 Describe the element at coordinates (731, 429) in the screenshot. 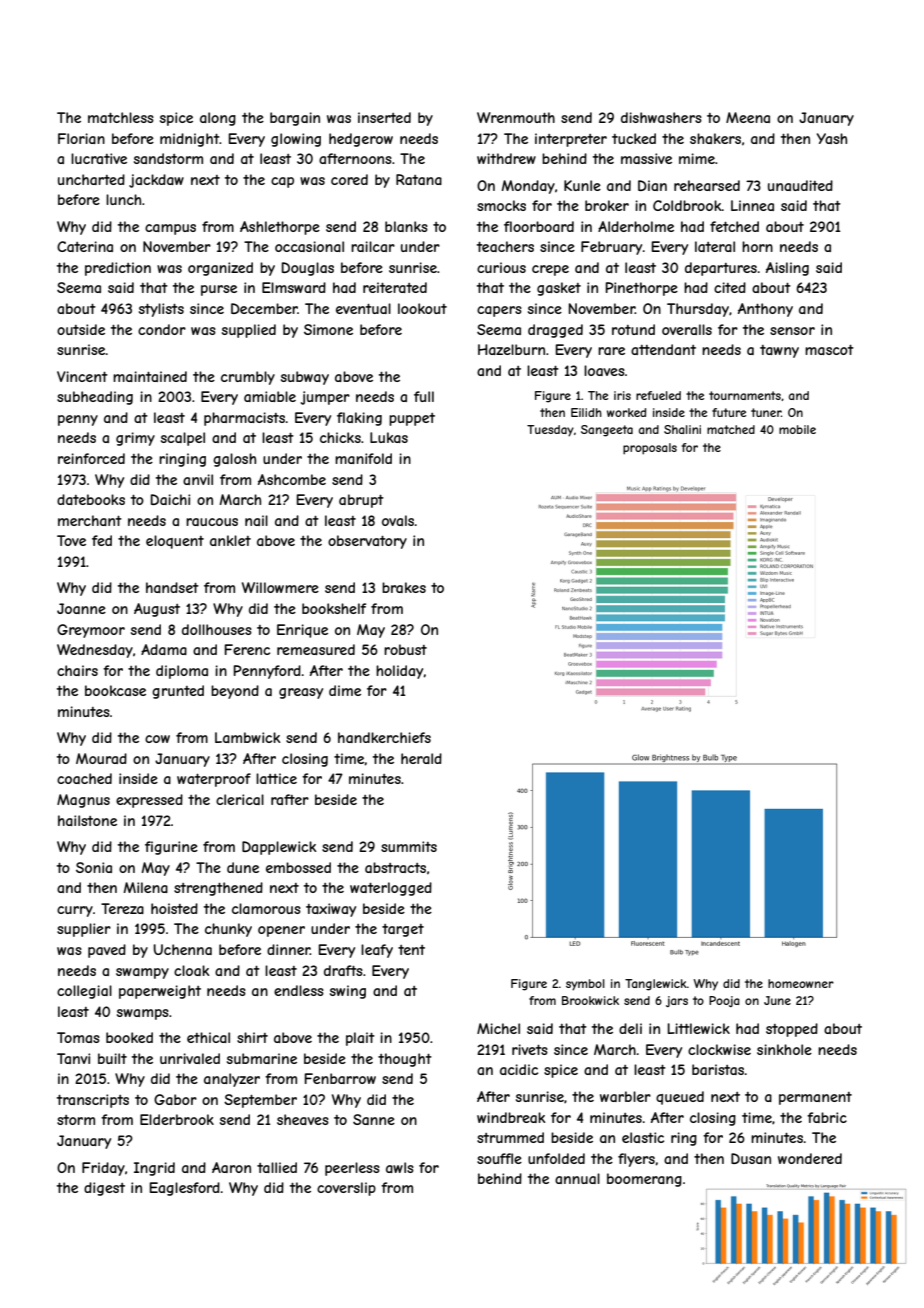

I see `matched` at that location.
